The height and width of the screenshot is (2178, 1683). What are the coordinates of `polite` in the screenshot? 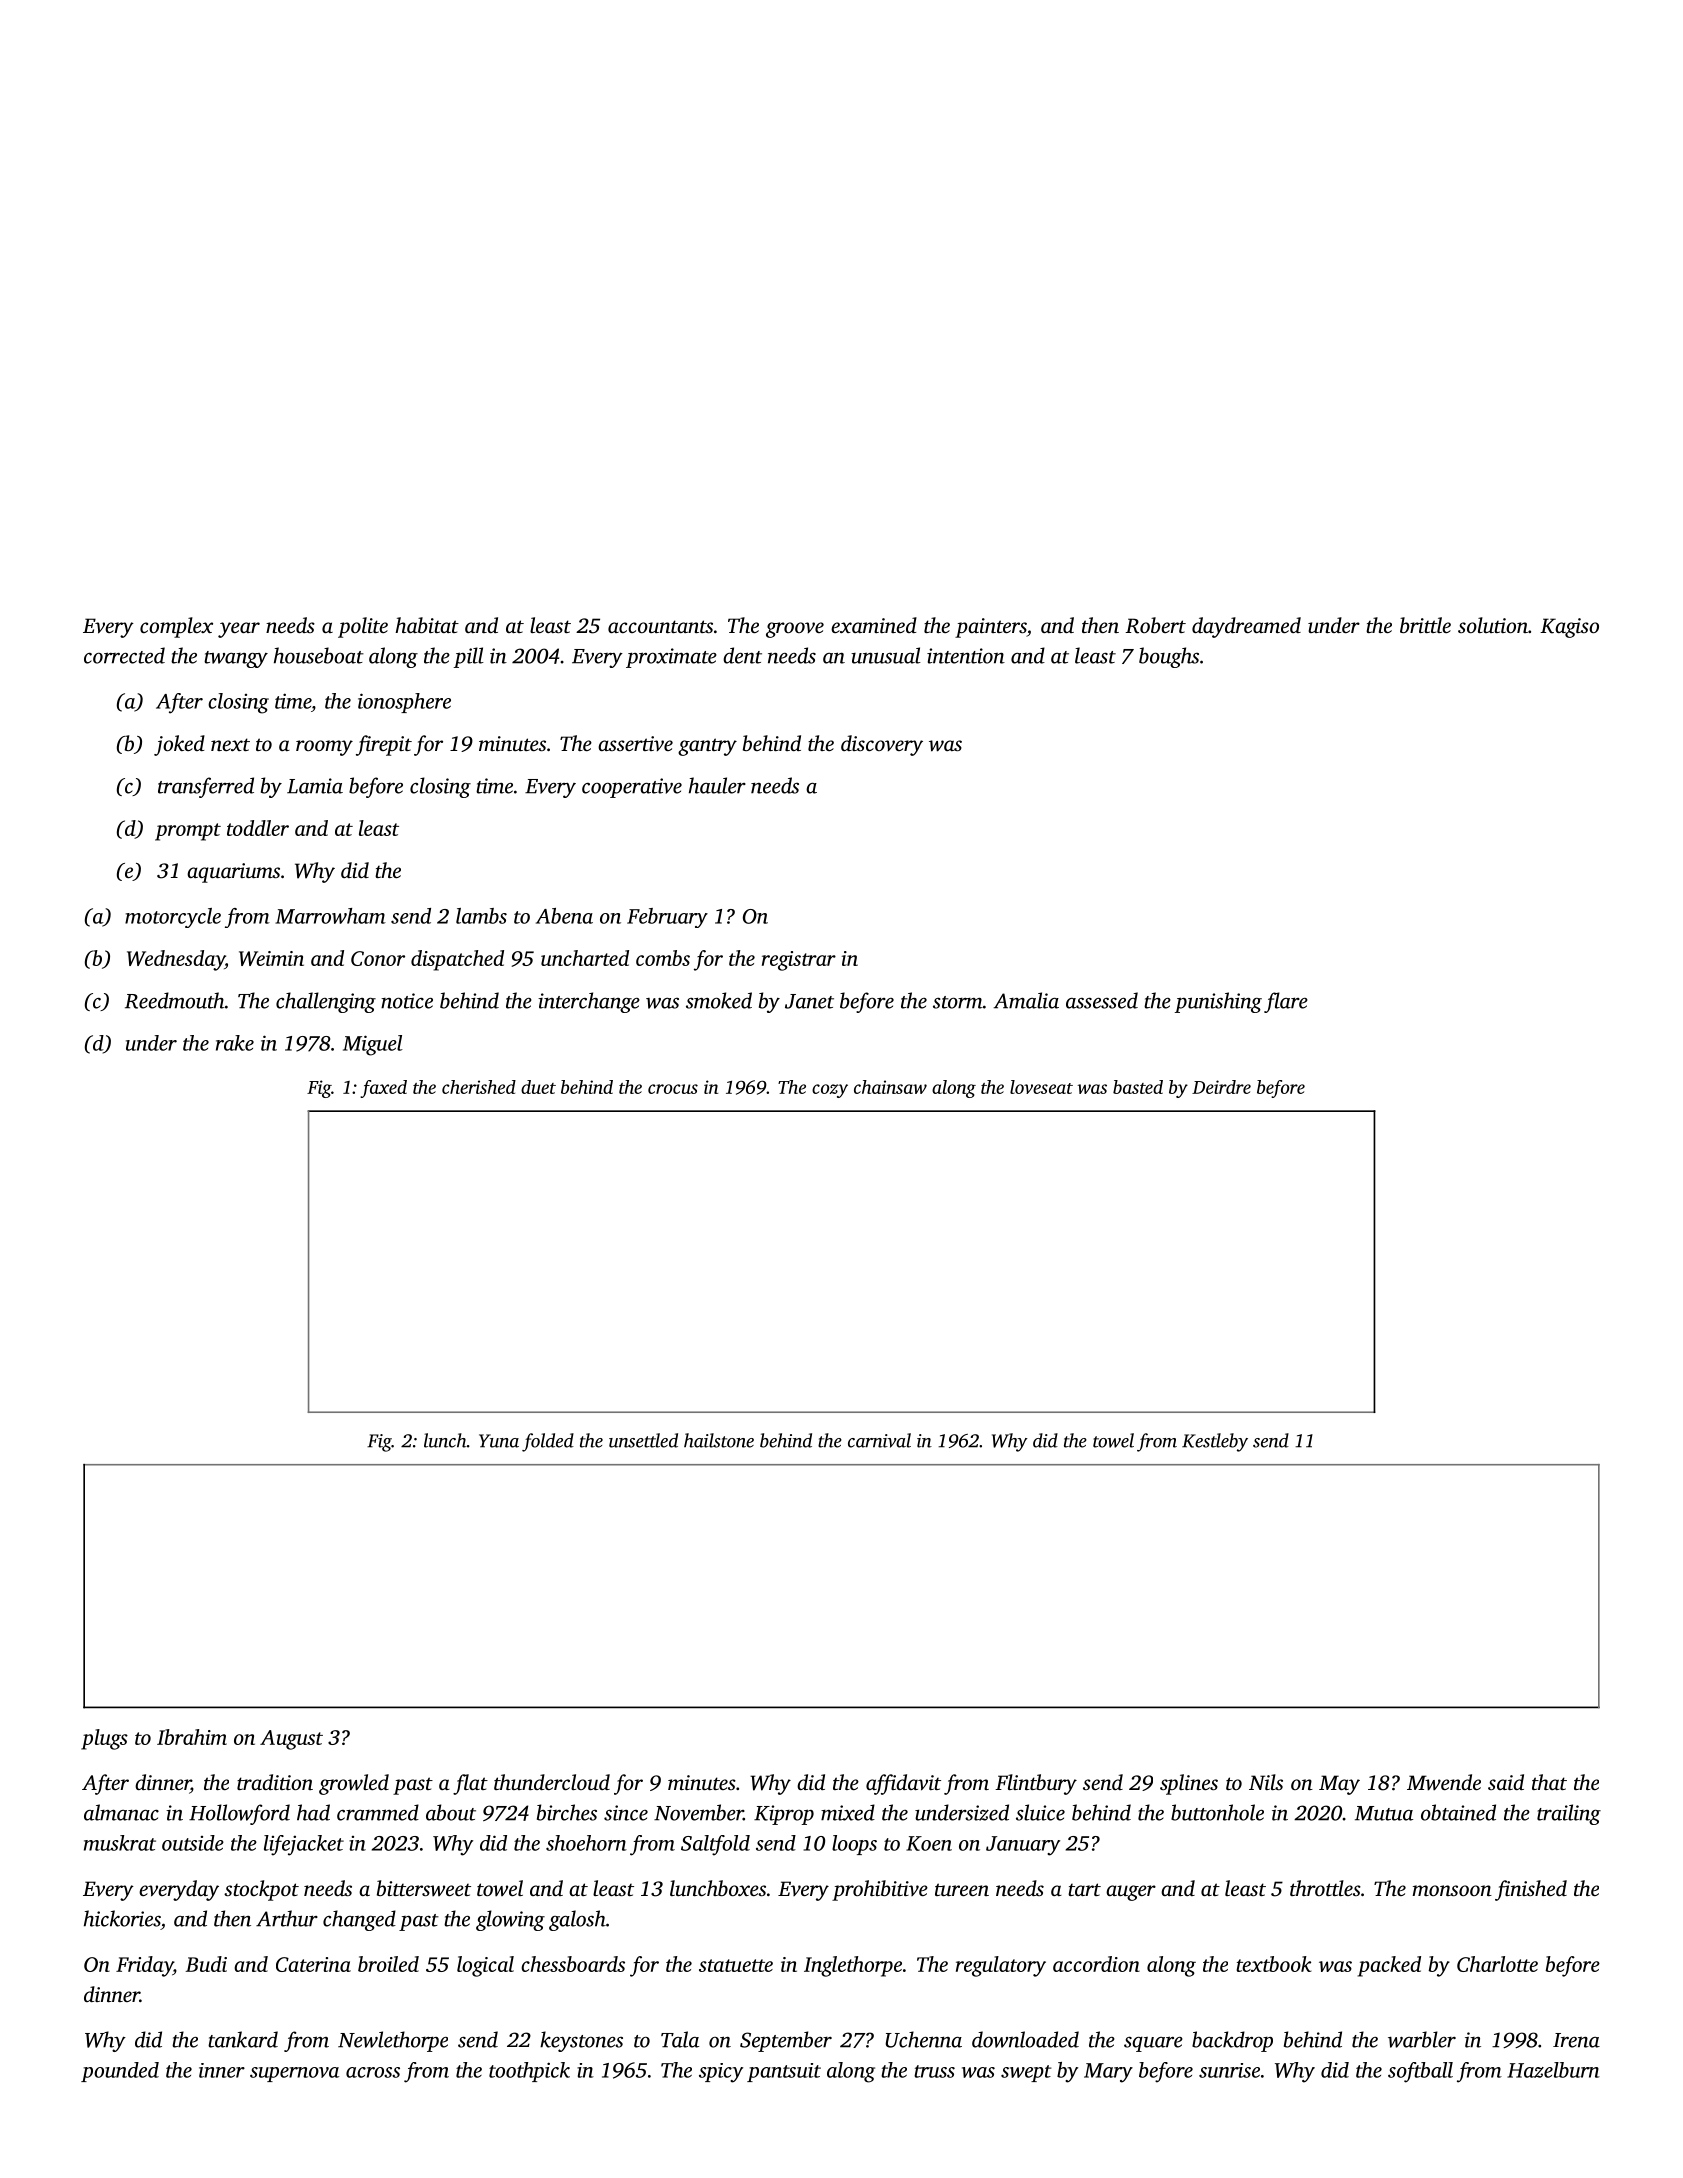 It's located at (363, 627).
